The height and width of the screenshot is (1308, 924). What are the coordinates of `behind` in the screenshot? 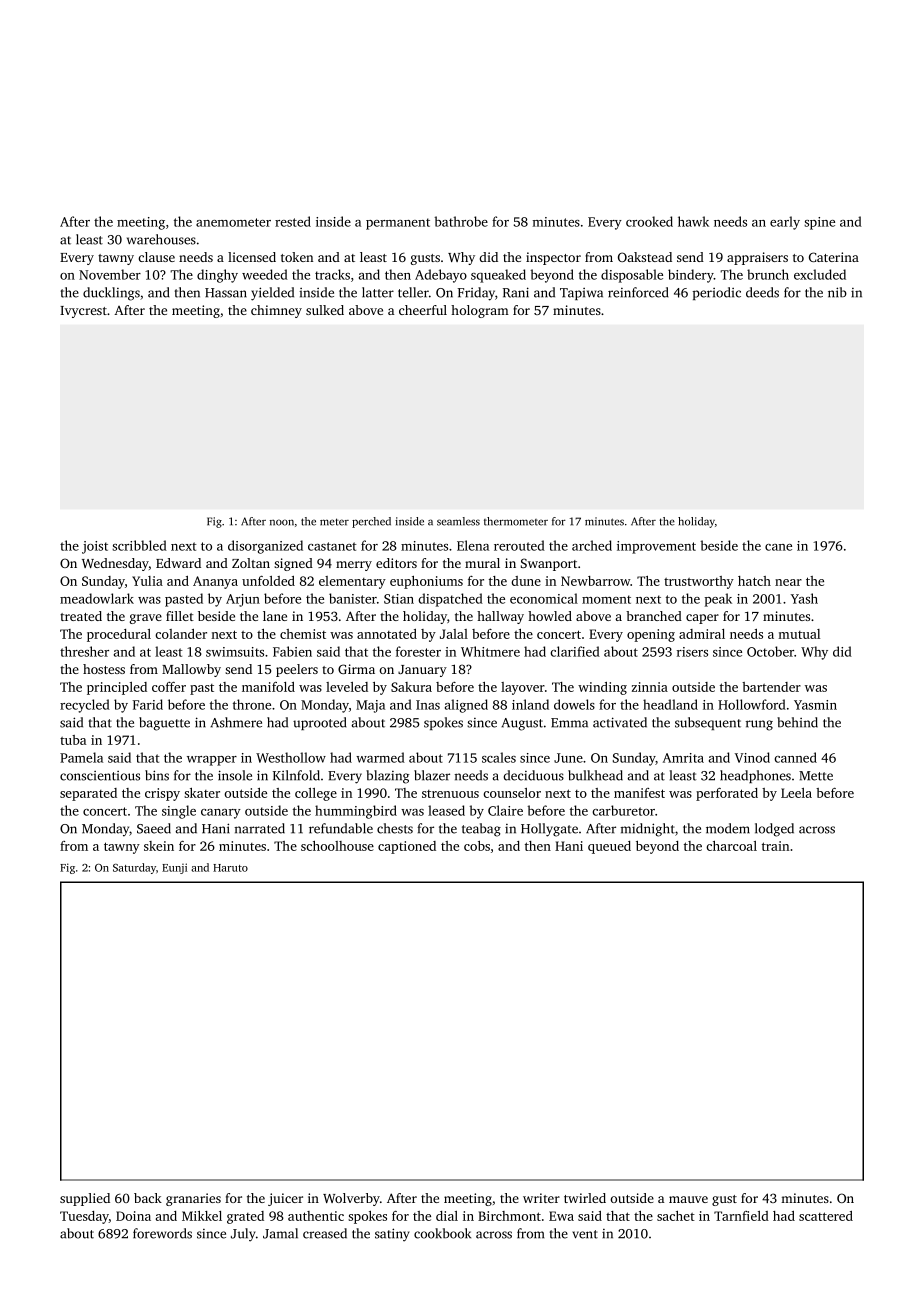 It's located at (797, 722).
